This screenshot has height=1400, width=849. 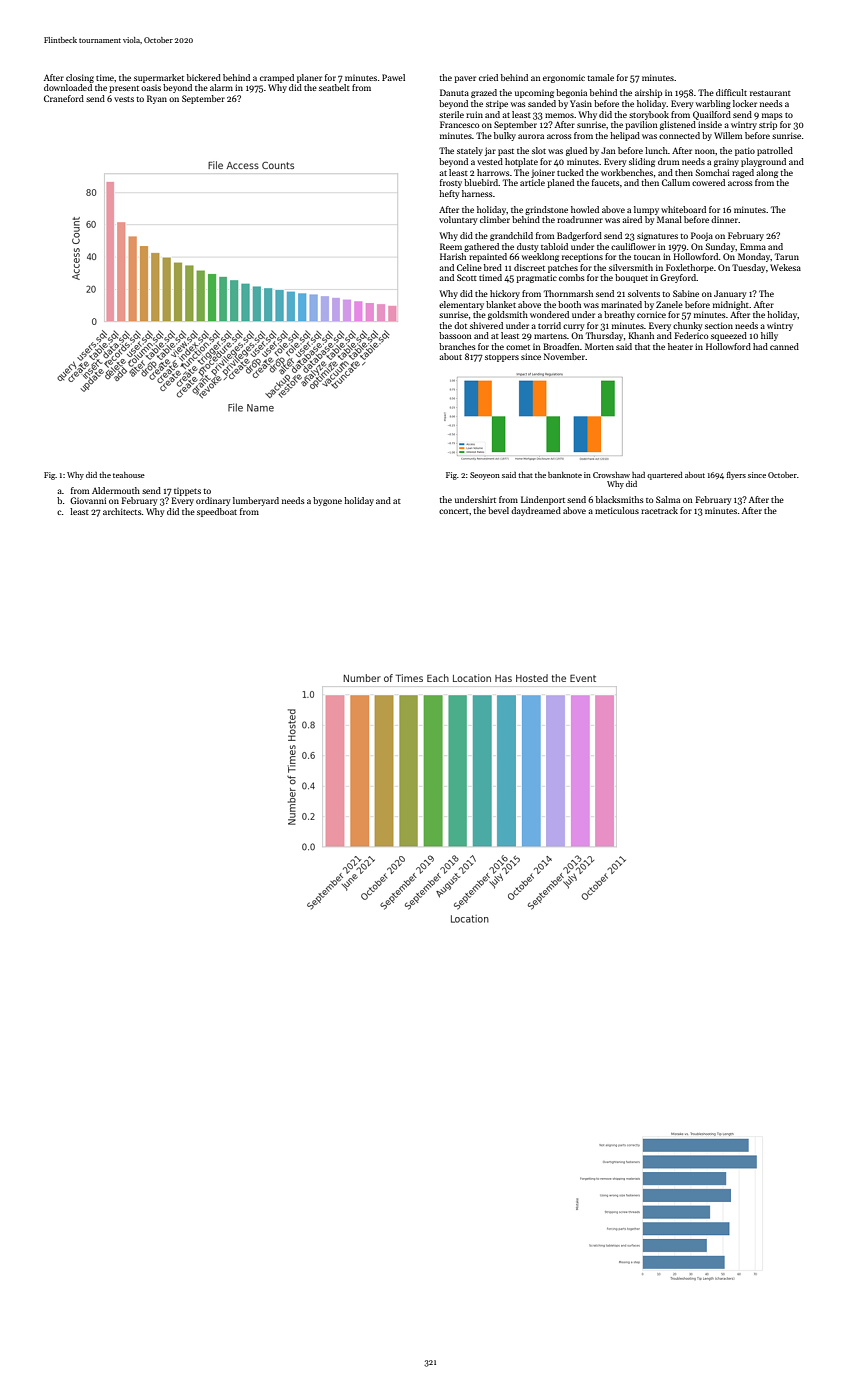 I want to click on Scott, so click(x=467, y=277).
